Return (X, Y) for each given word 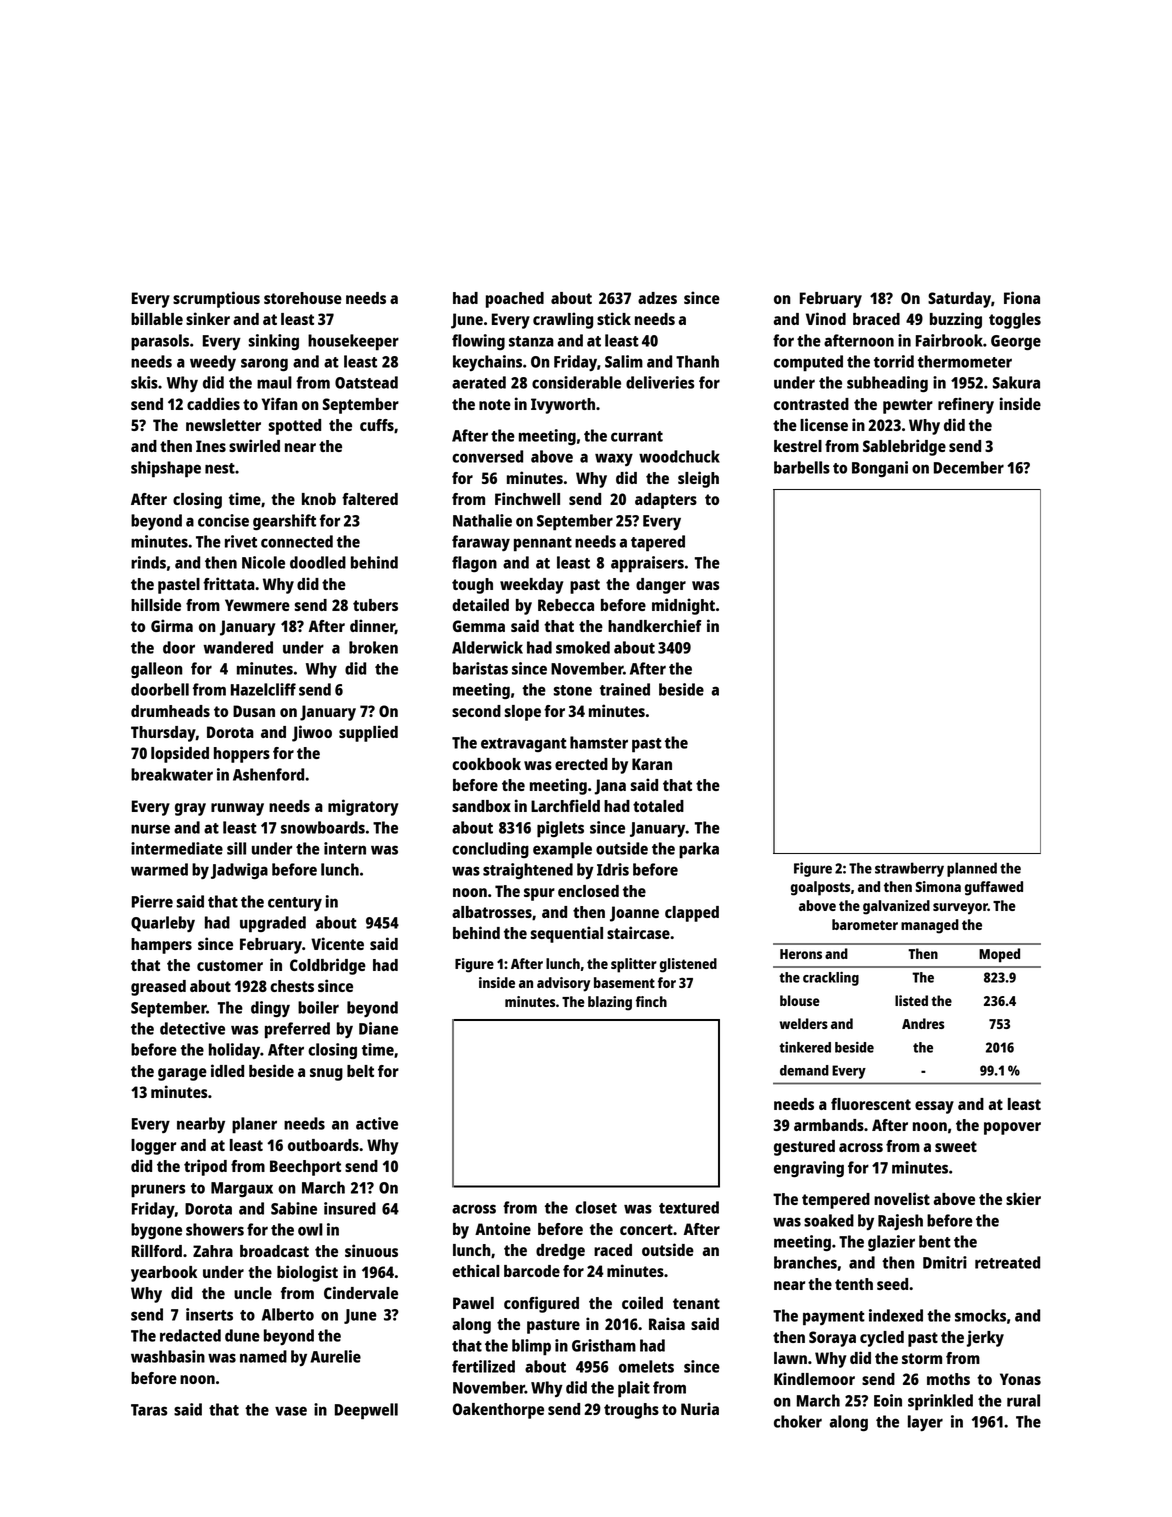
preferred (297, 1030)
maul (274, 382)
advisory (563, 984)
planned (972, 869)
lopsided (180, 754)
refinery (966, 405)
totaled (658, 806)
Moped (999, 955)
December (969, 467)
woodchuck (679, 456)
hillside (156, 604)
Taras (149, 1410)
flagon (474, 564)
